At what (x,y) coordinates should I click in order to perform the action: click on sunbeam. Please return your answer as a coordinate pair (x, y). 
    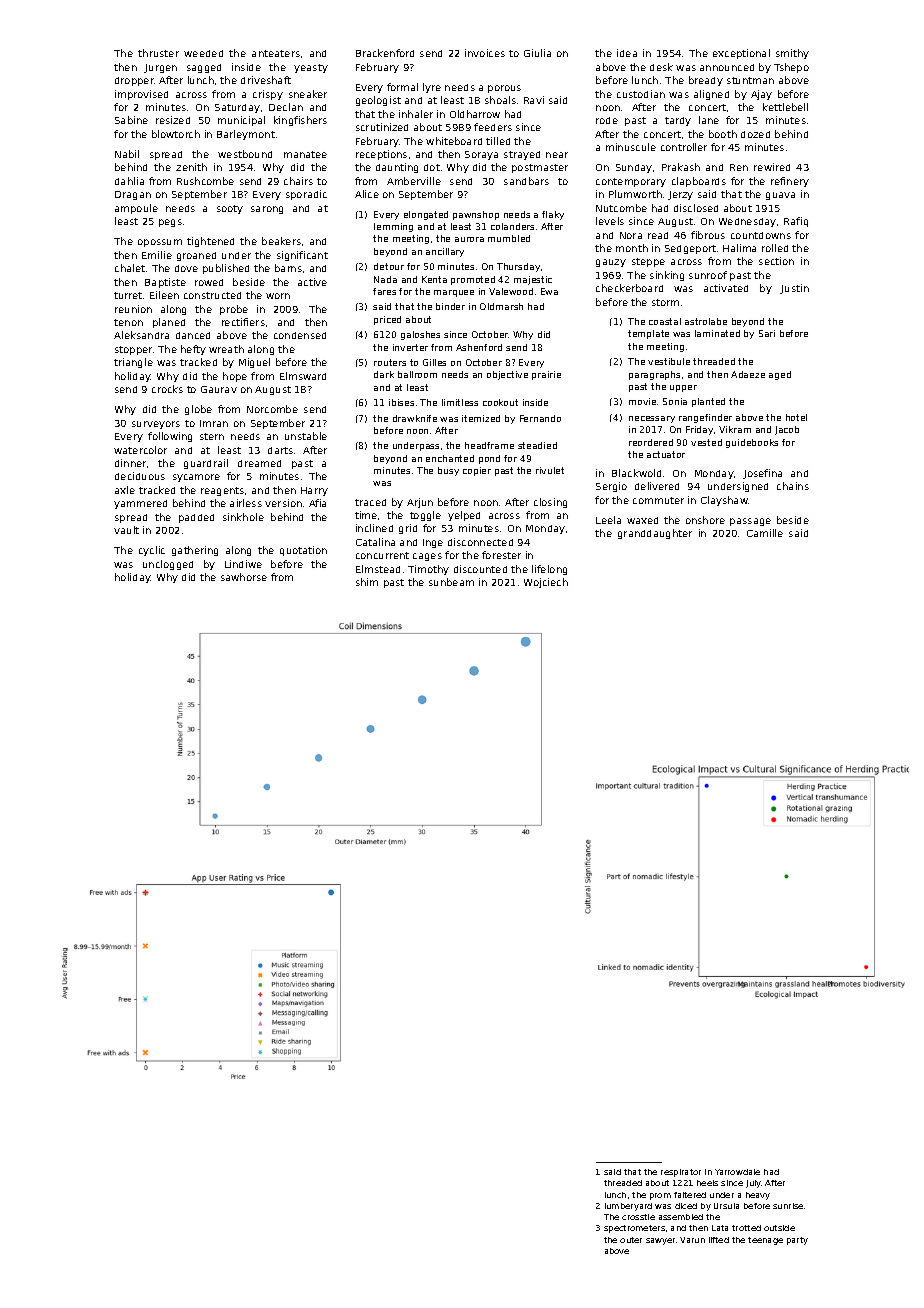
    Looking at the image, I should click on (451, 582).
